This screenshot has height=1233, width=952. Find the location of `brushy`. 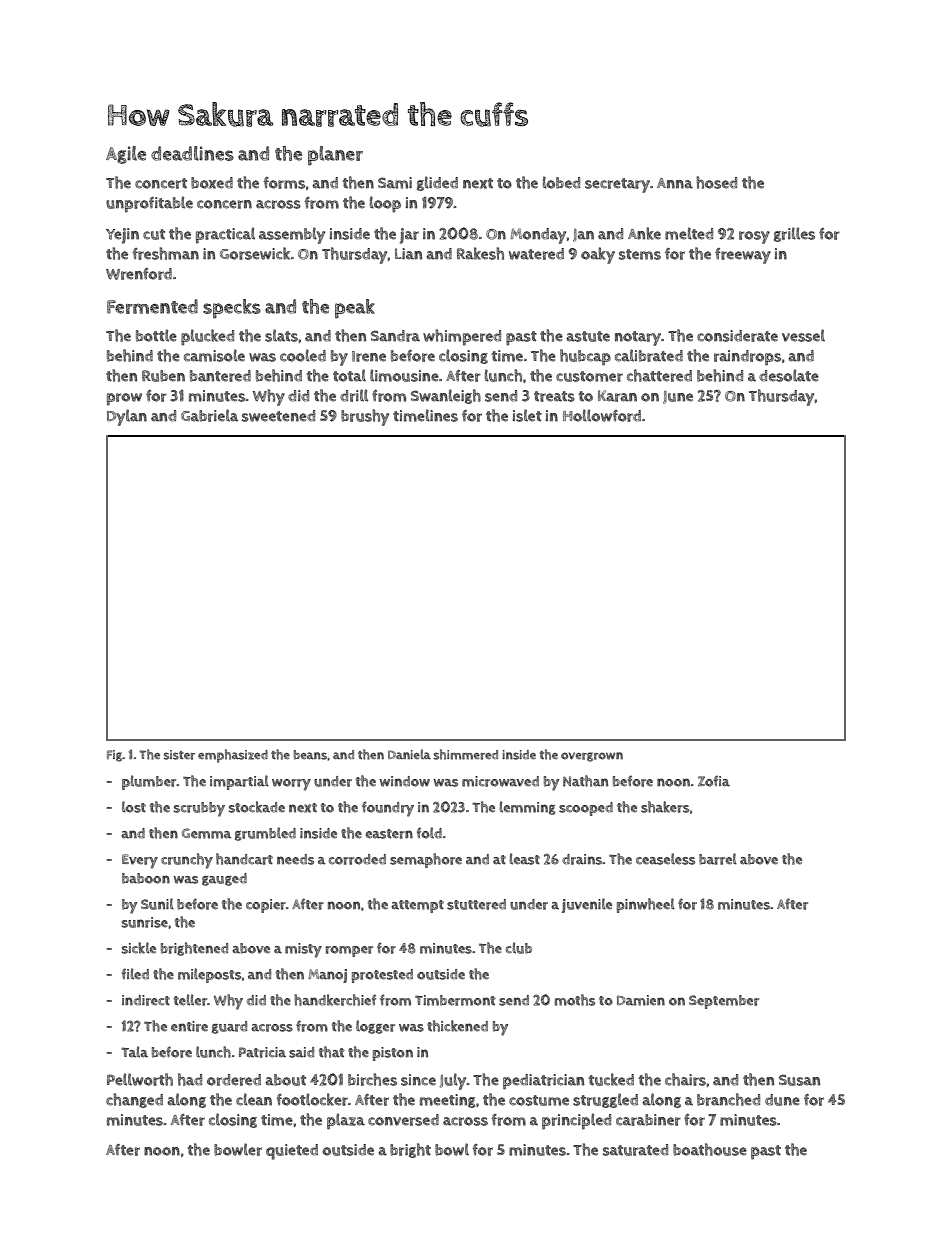

brushy is located at coordinates (365, 417).
